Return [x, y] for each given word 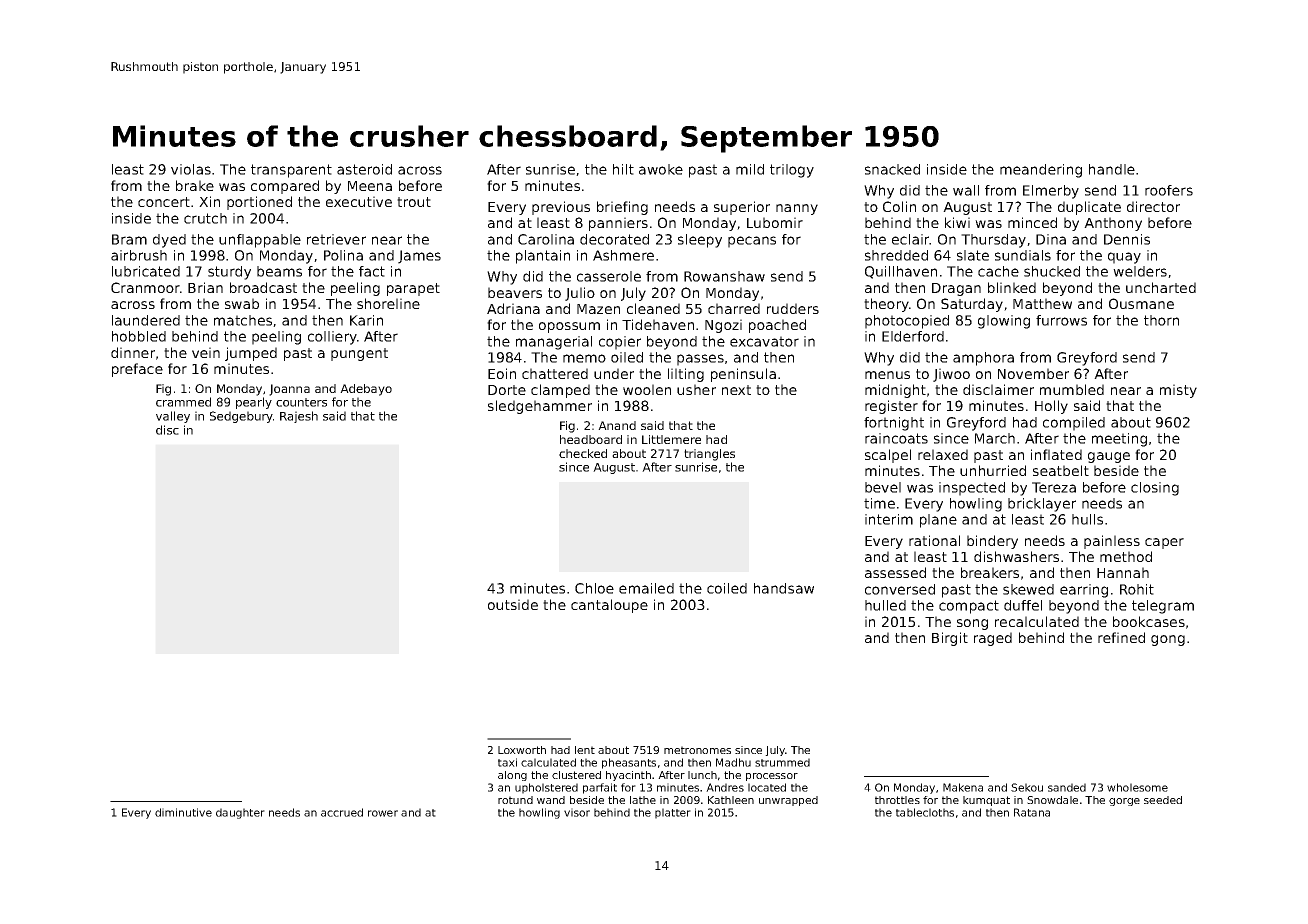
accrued [342, 812]
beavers [515, 292]
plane [938, 521]
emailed [646, 588]
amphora [983, 359]
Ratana [1032, 812]
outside [513, 604]
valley [173, 417]
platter [673, 813]
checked [583, 453]
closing [1155, 489]
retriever [336, 239]
